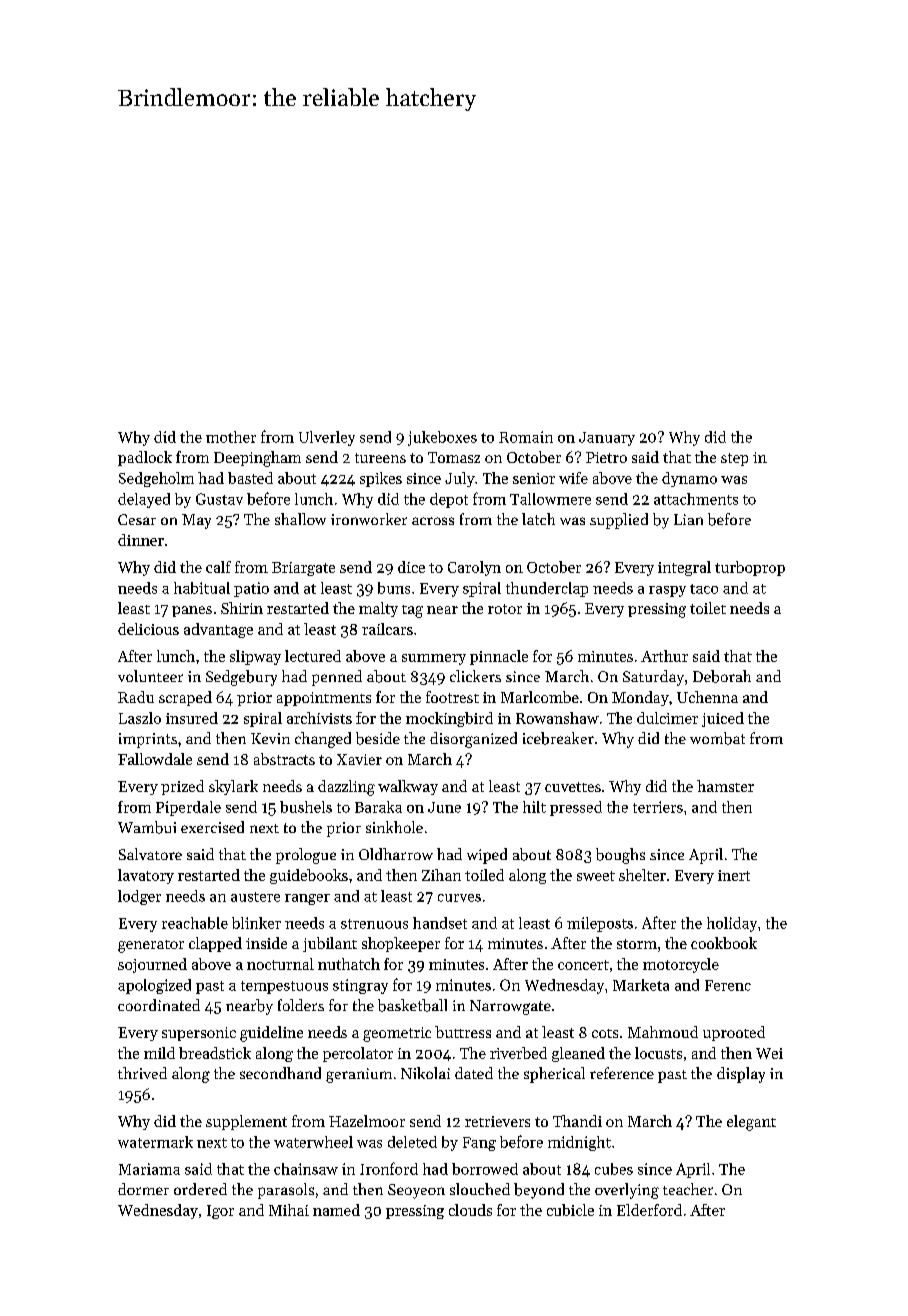 This page has height=1316, width=908. What do you see at coordinates (231, 437) in the page?
I see `mother` at bounding box center [231, 437].
